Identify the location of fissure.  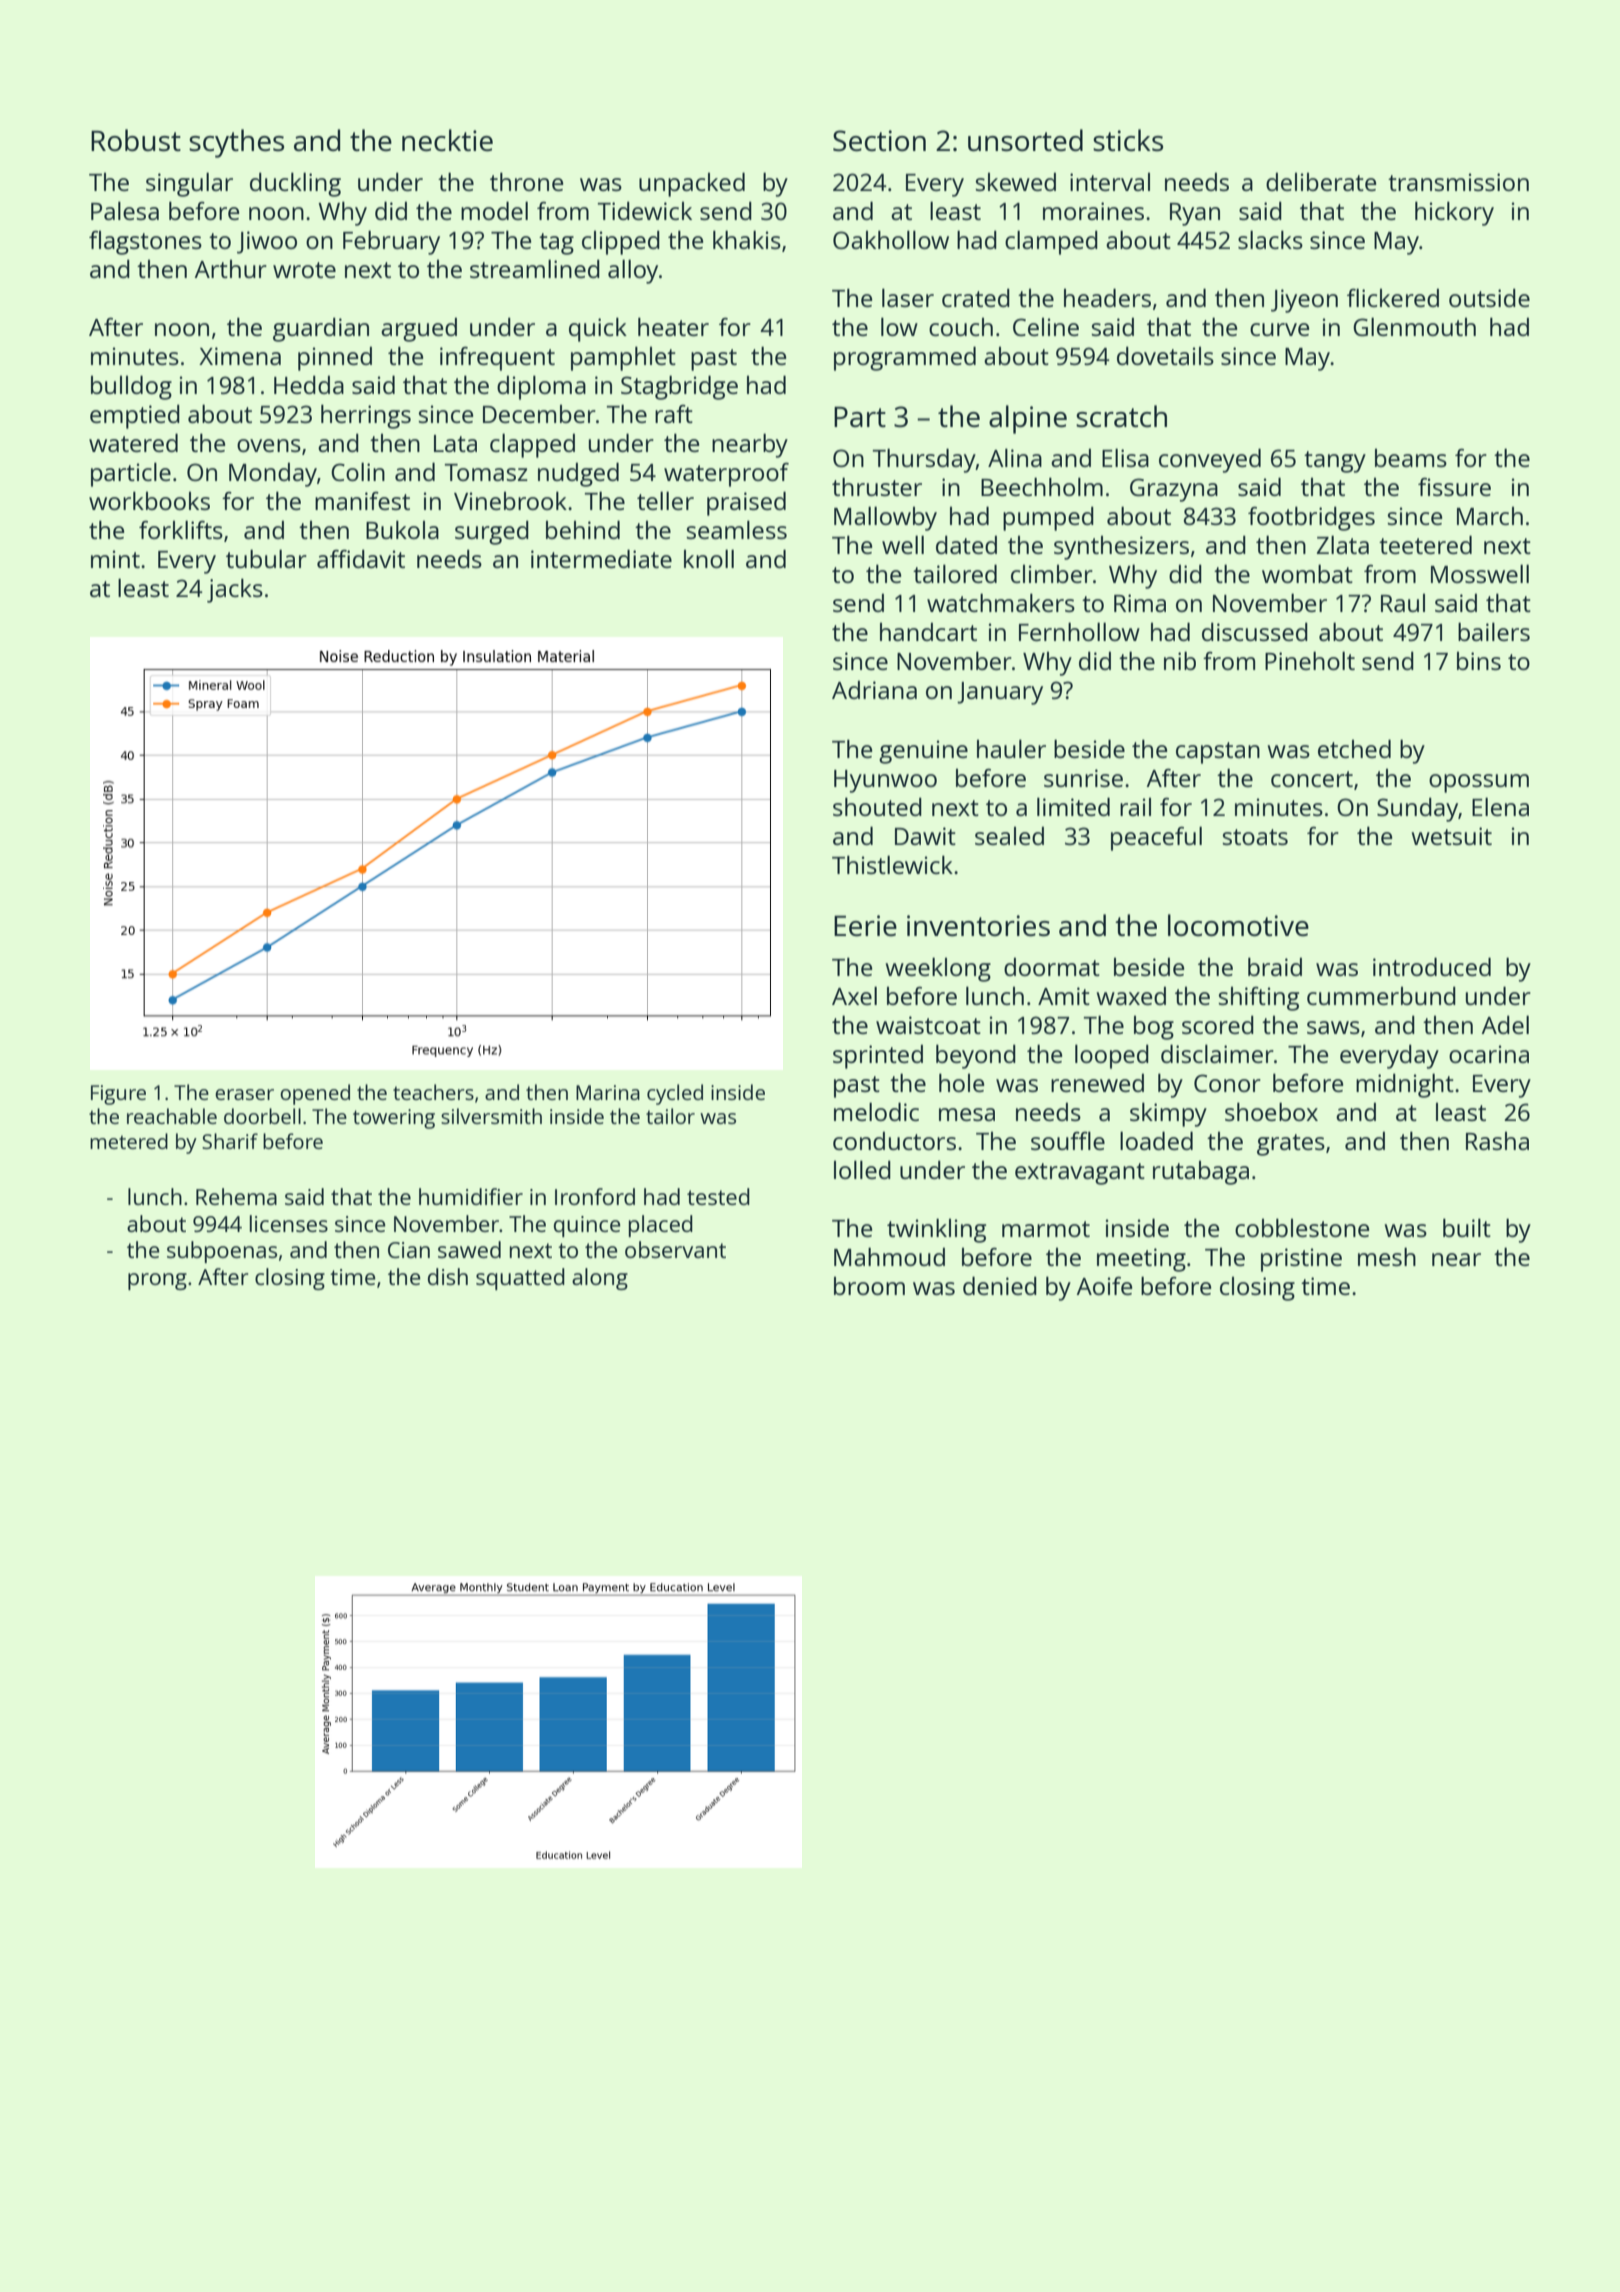
(1454, 487).
